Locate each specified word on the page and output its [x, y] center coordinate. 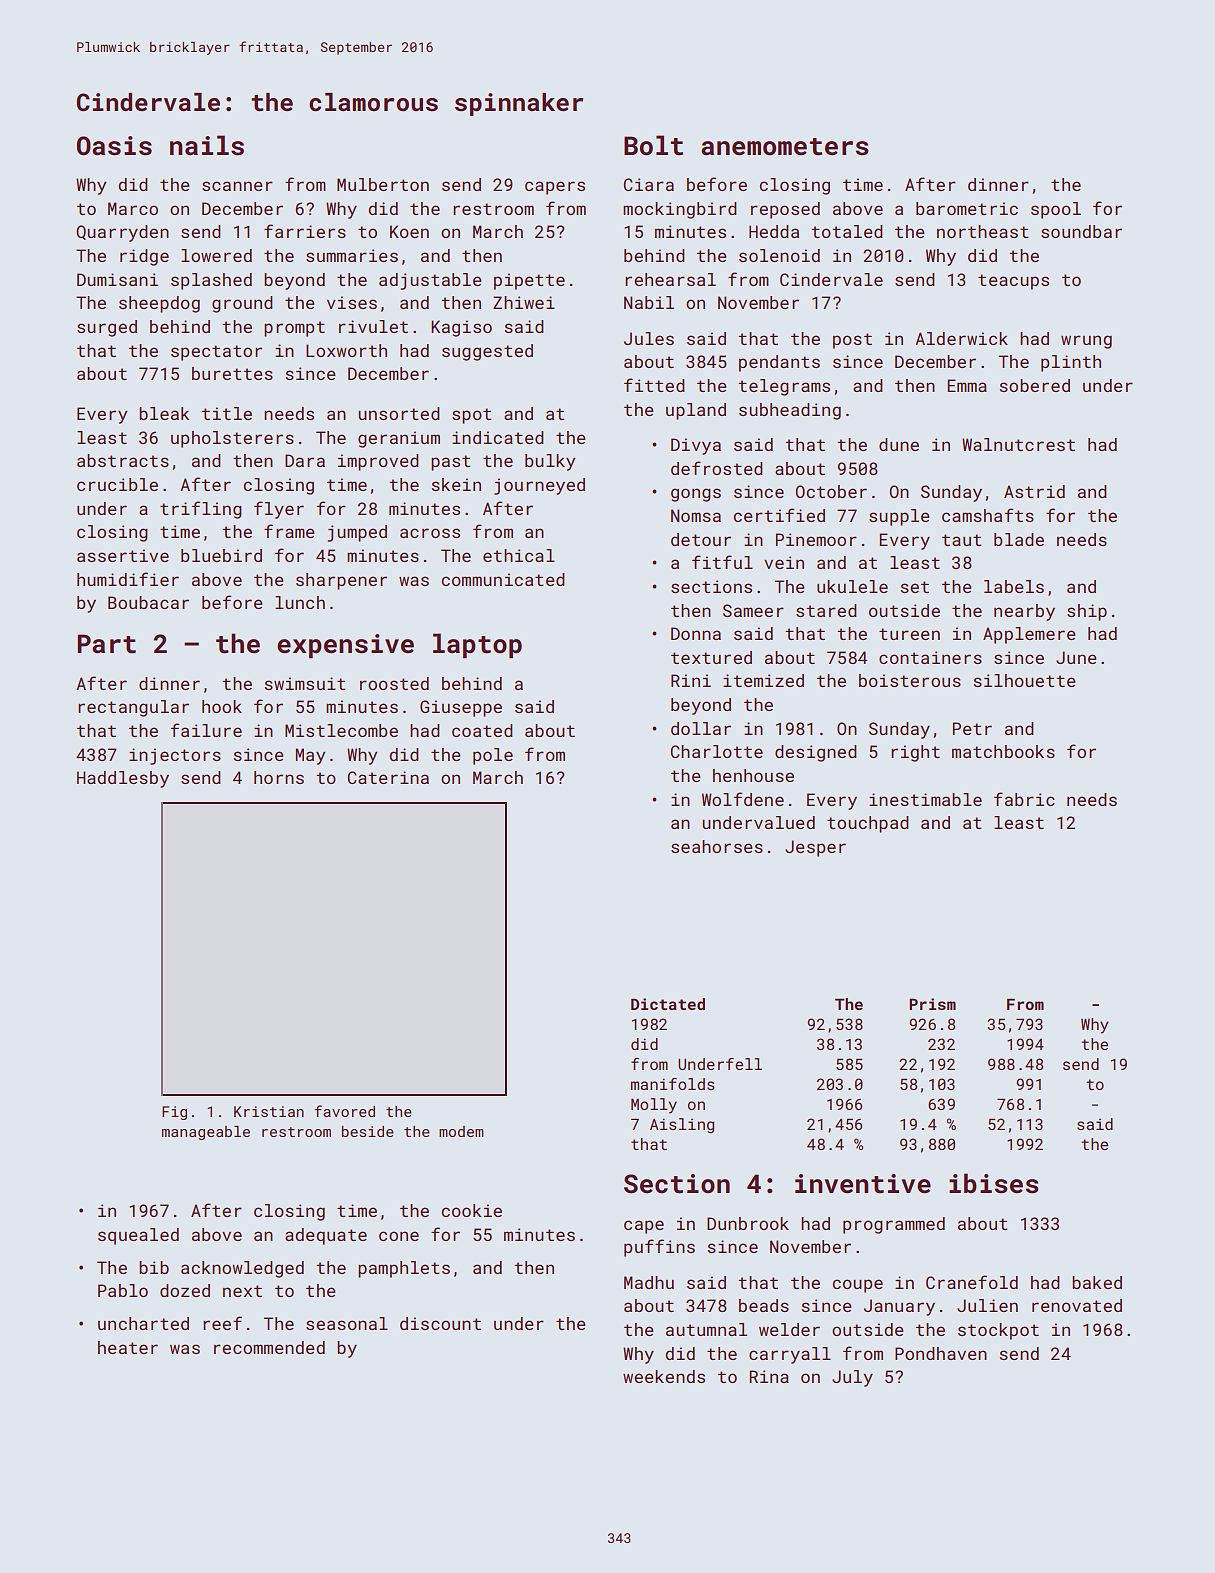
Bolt [653, 145]
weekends [664, 1376]
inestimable [925, 799]
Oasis [114, 146]
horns [279, 777]
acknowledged [242, 1269]
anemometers [784, 147]
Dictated [668, 1004]
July [852, 1378]
